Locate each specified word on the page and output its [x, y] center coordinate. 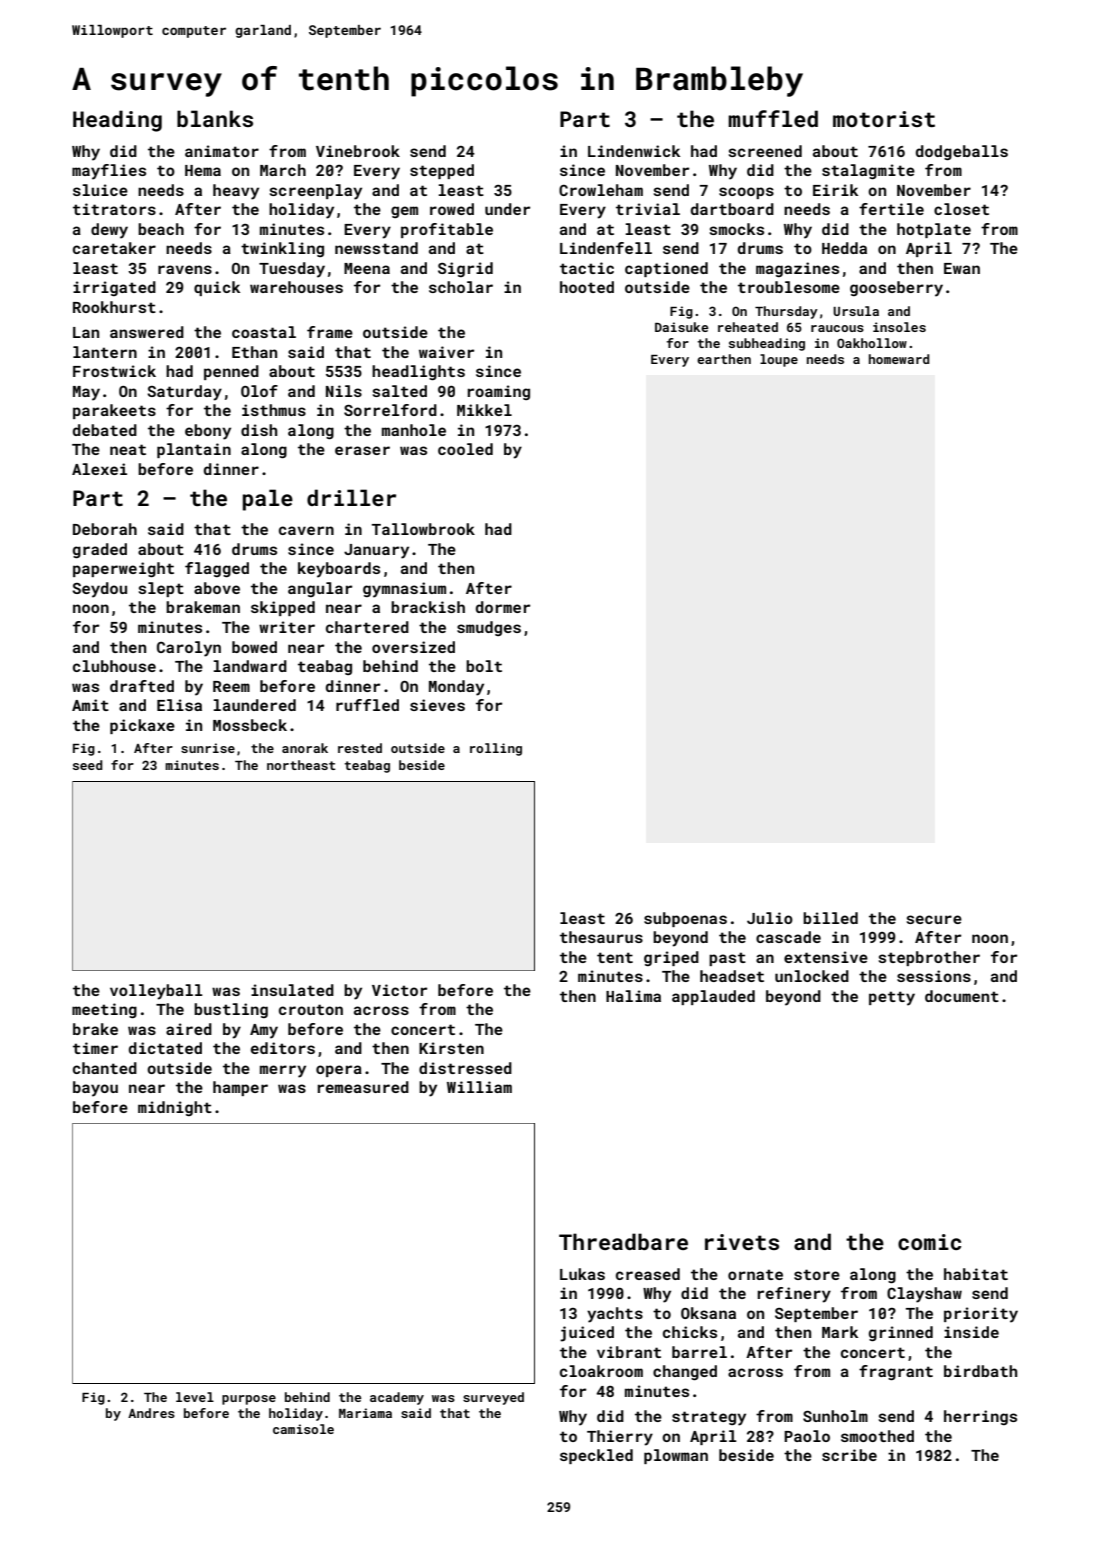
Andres [151, 1413]
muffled [773, 118]
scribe [849, 1455]
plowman [676, 1456]
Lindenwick [634, 151]
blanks [215, 118]
